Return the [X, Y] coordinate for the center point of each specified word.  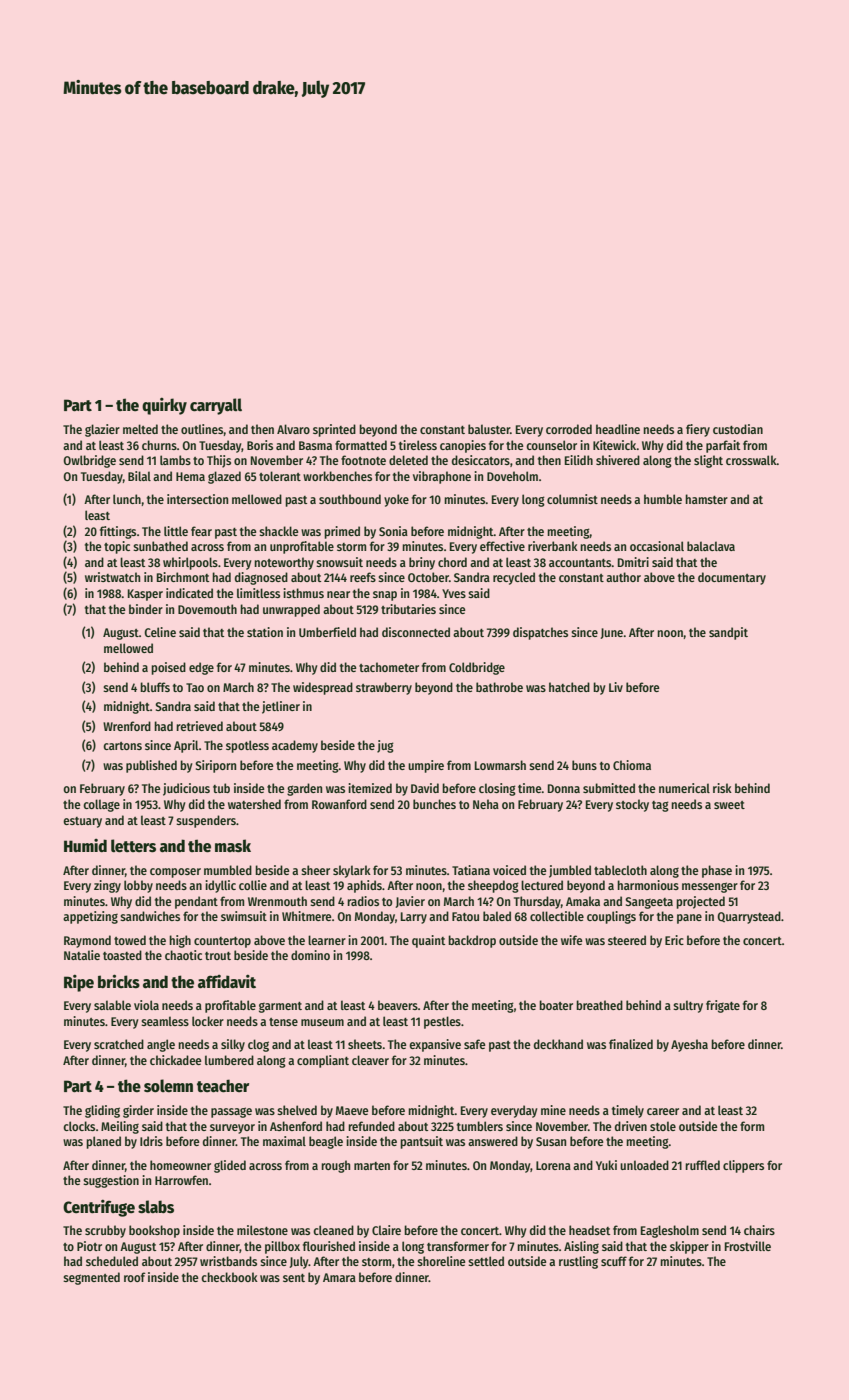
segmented [91, 1278]
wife [572, 940]
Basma [315, 445]
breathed [599, 1005]
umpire [426, 766]
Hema [190, 476]
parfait [723, 446]
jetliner [281, 707]
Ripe [79, 983]
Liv [616, 687]
